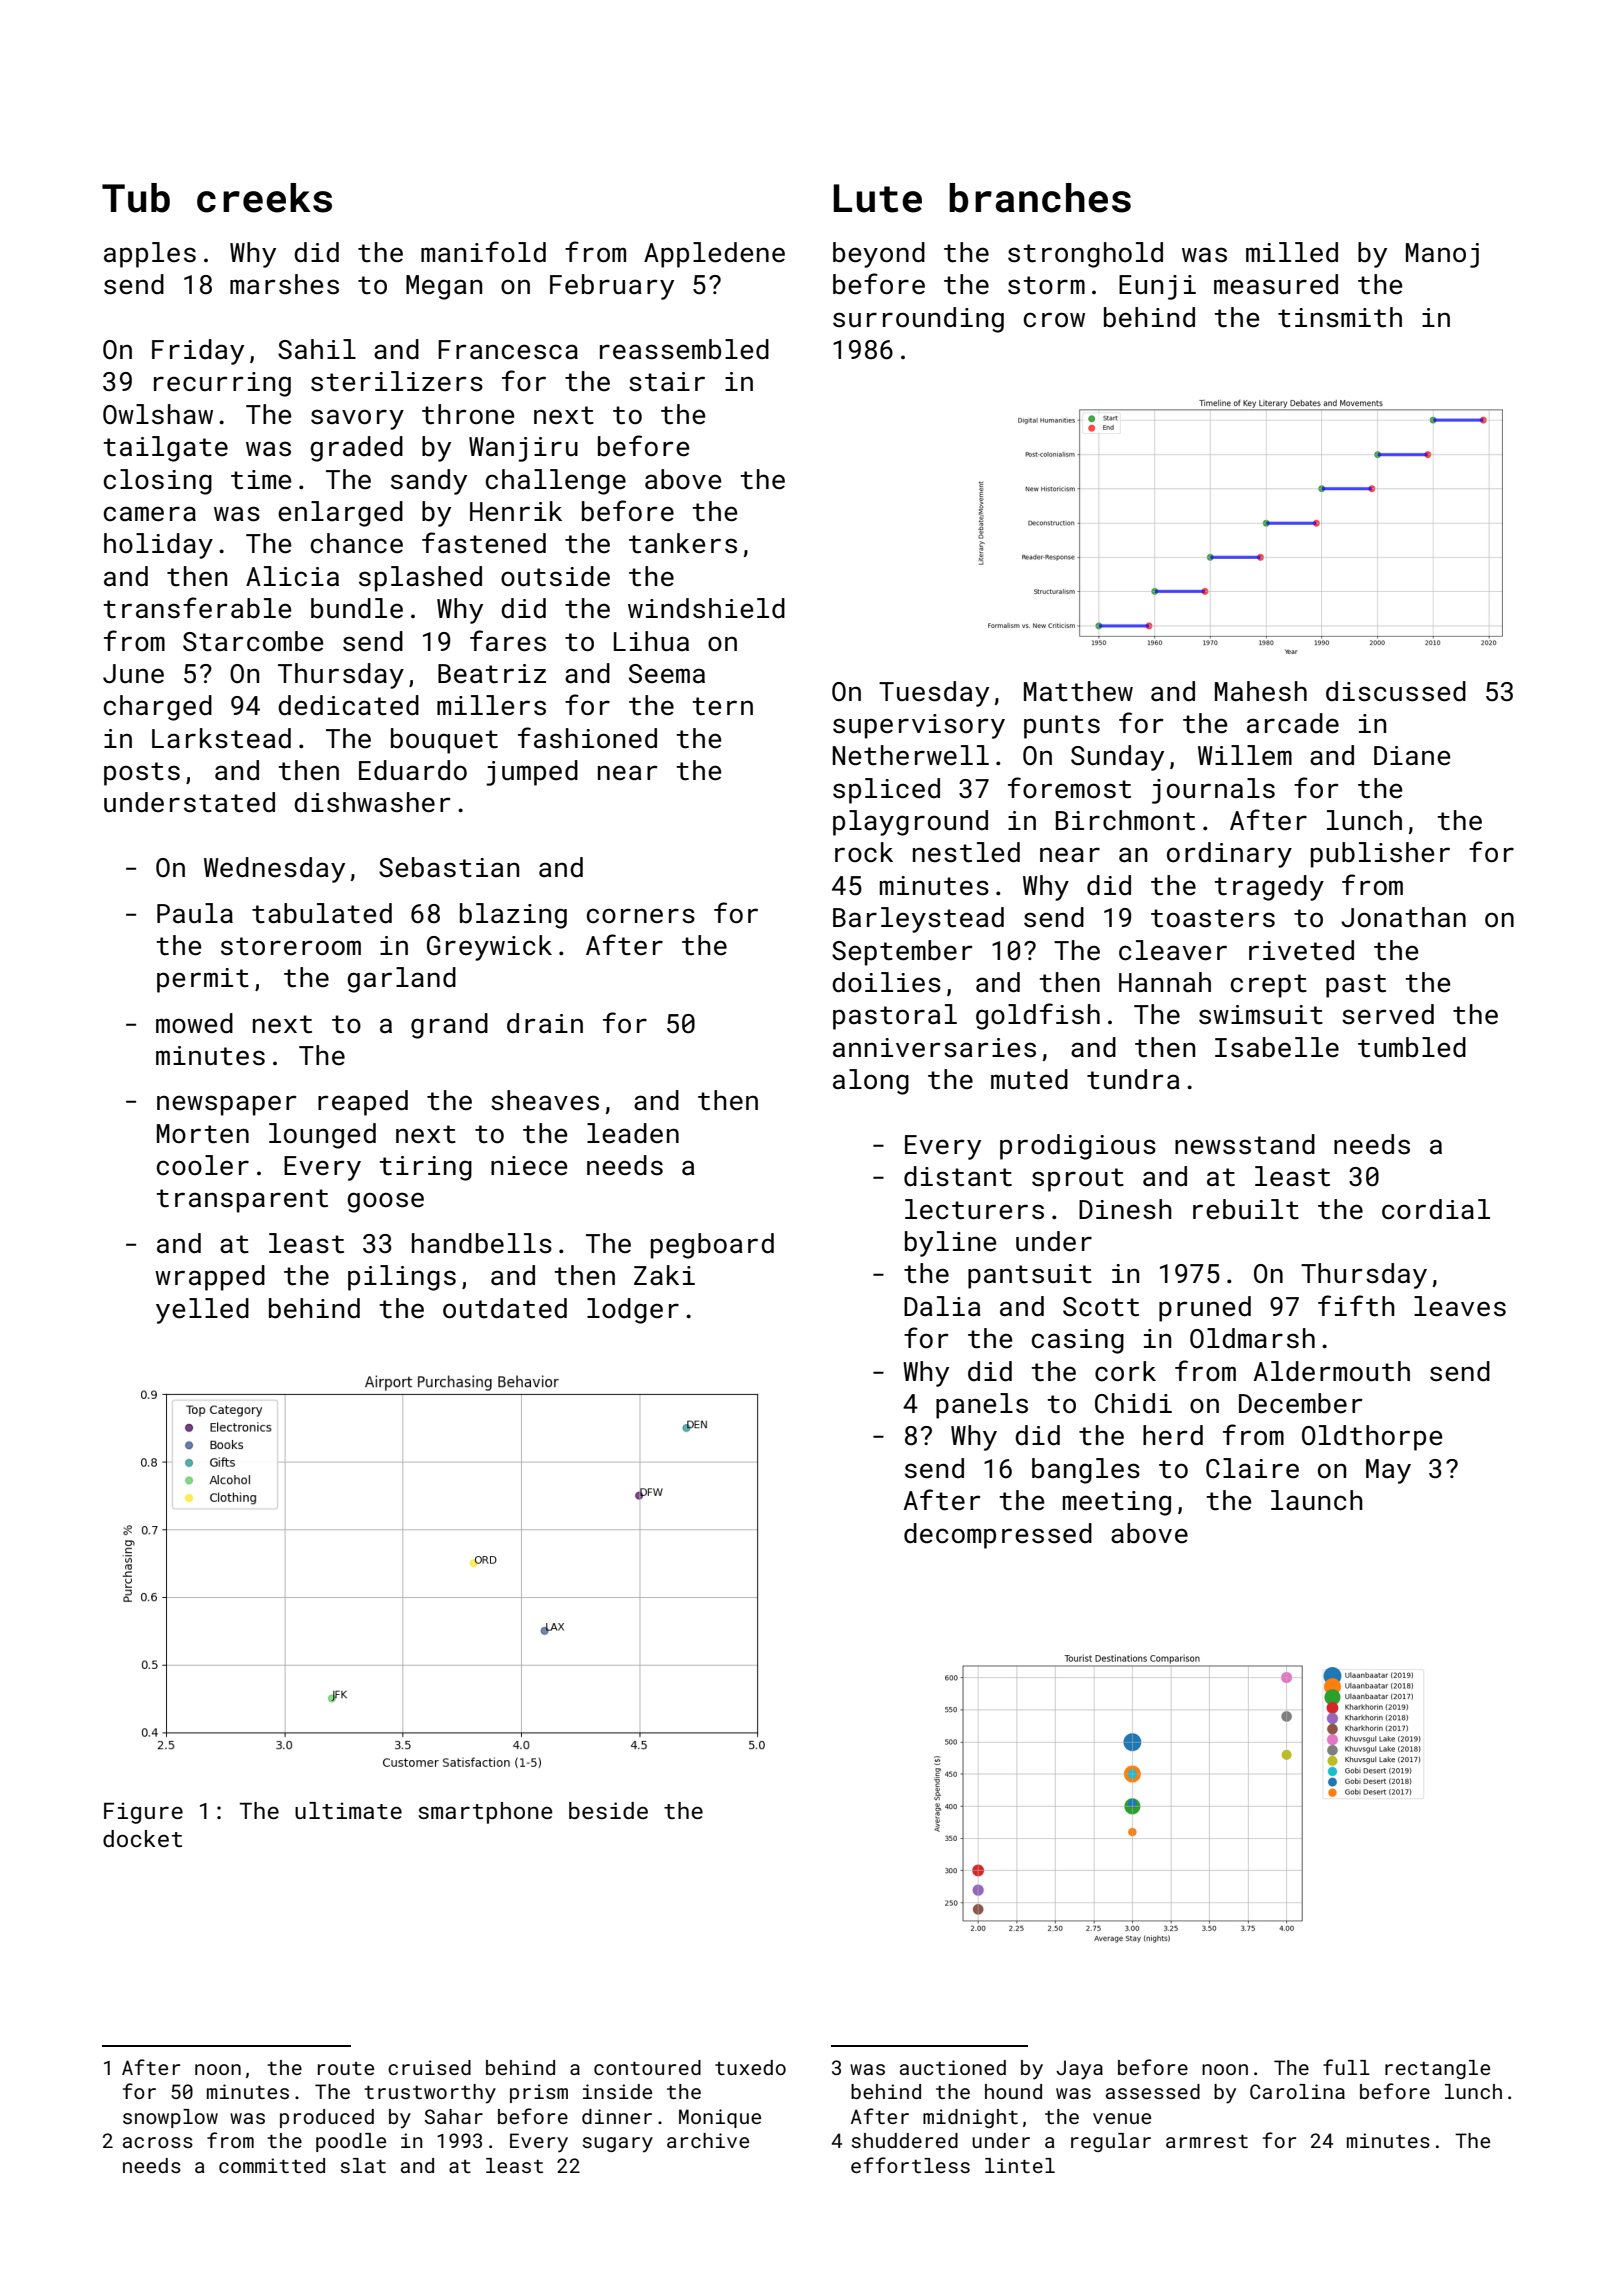 This document has height=2292, width=1620. What do you see at coordinates (348, 705) in the document?
I see `dedicated` at bounding box center [348, 705].
